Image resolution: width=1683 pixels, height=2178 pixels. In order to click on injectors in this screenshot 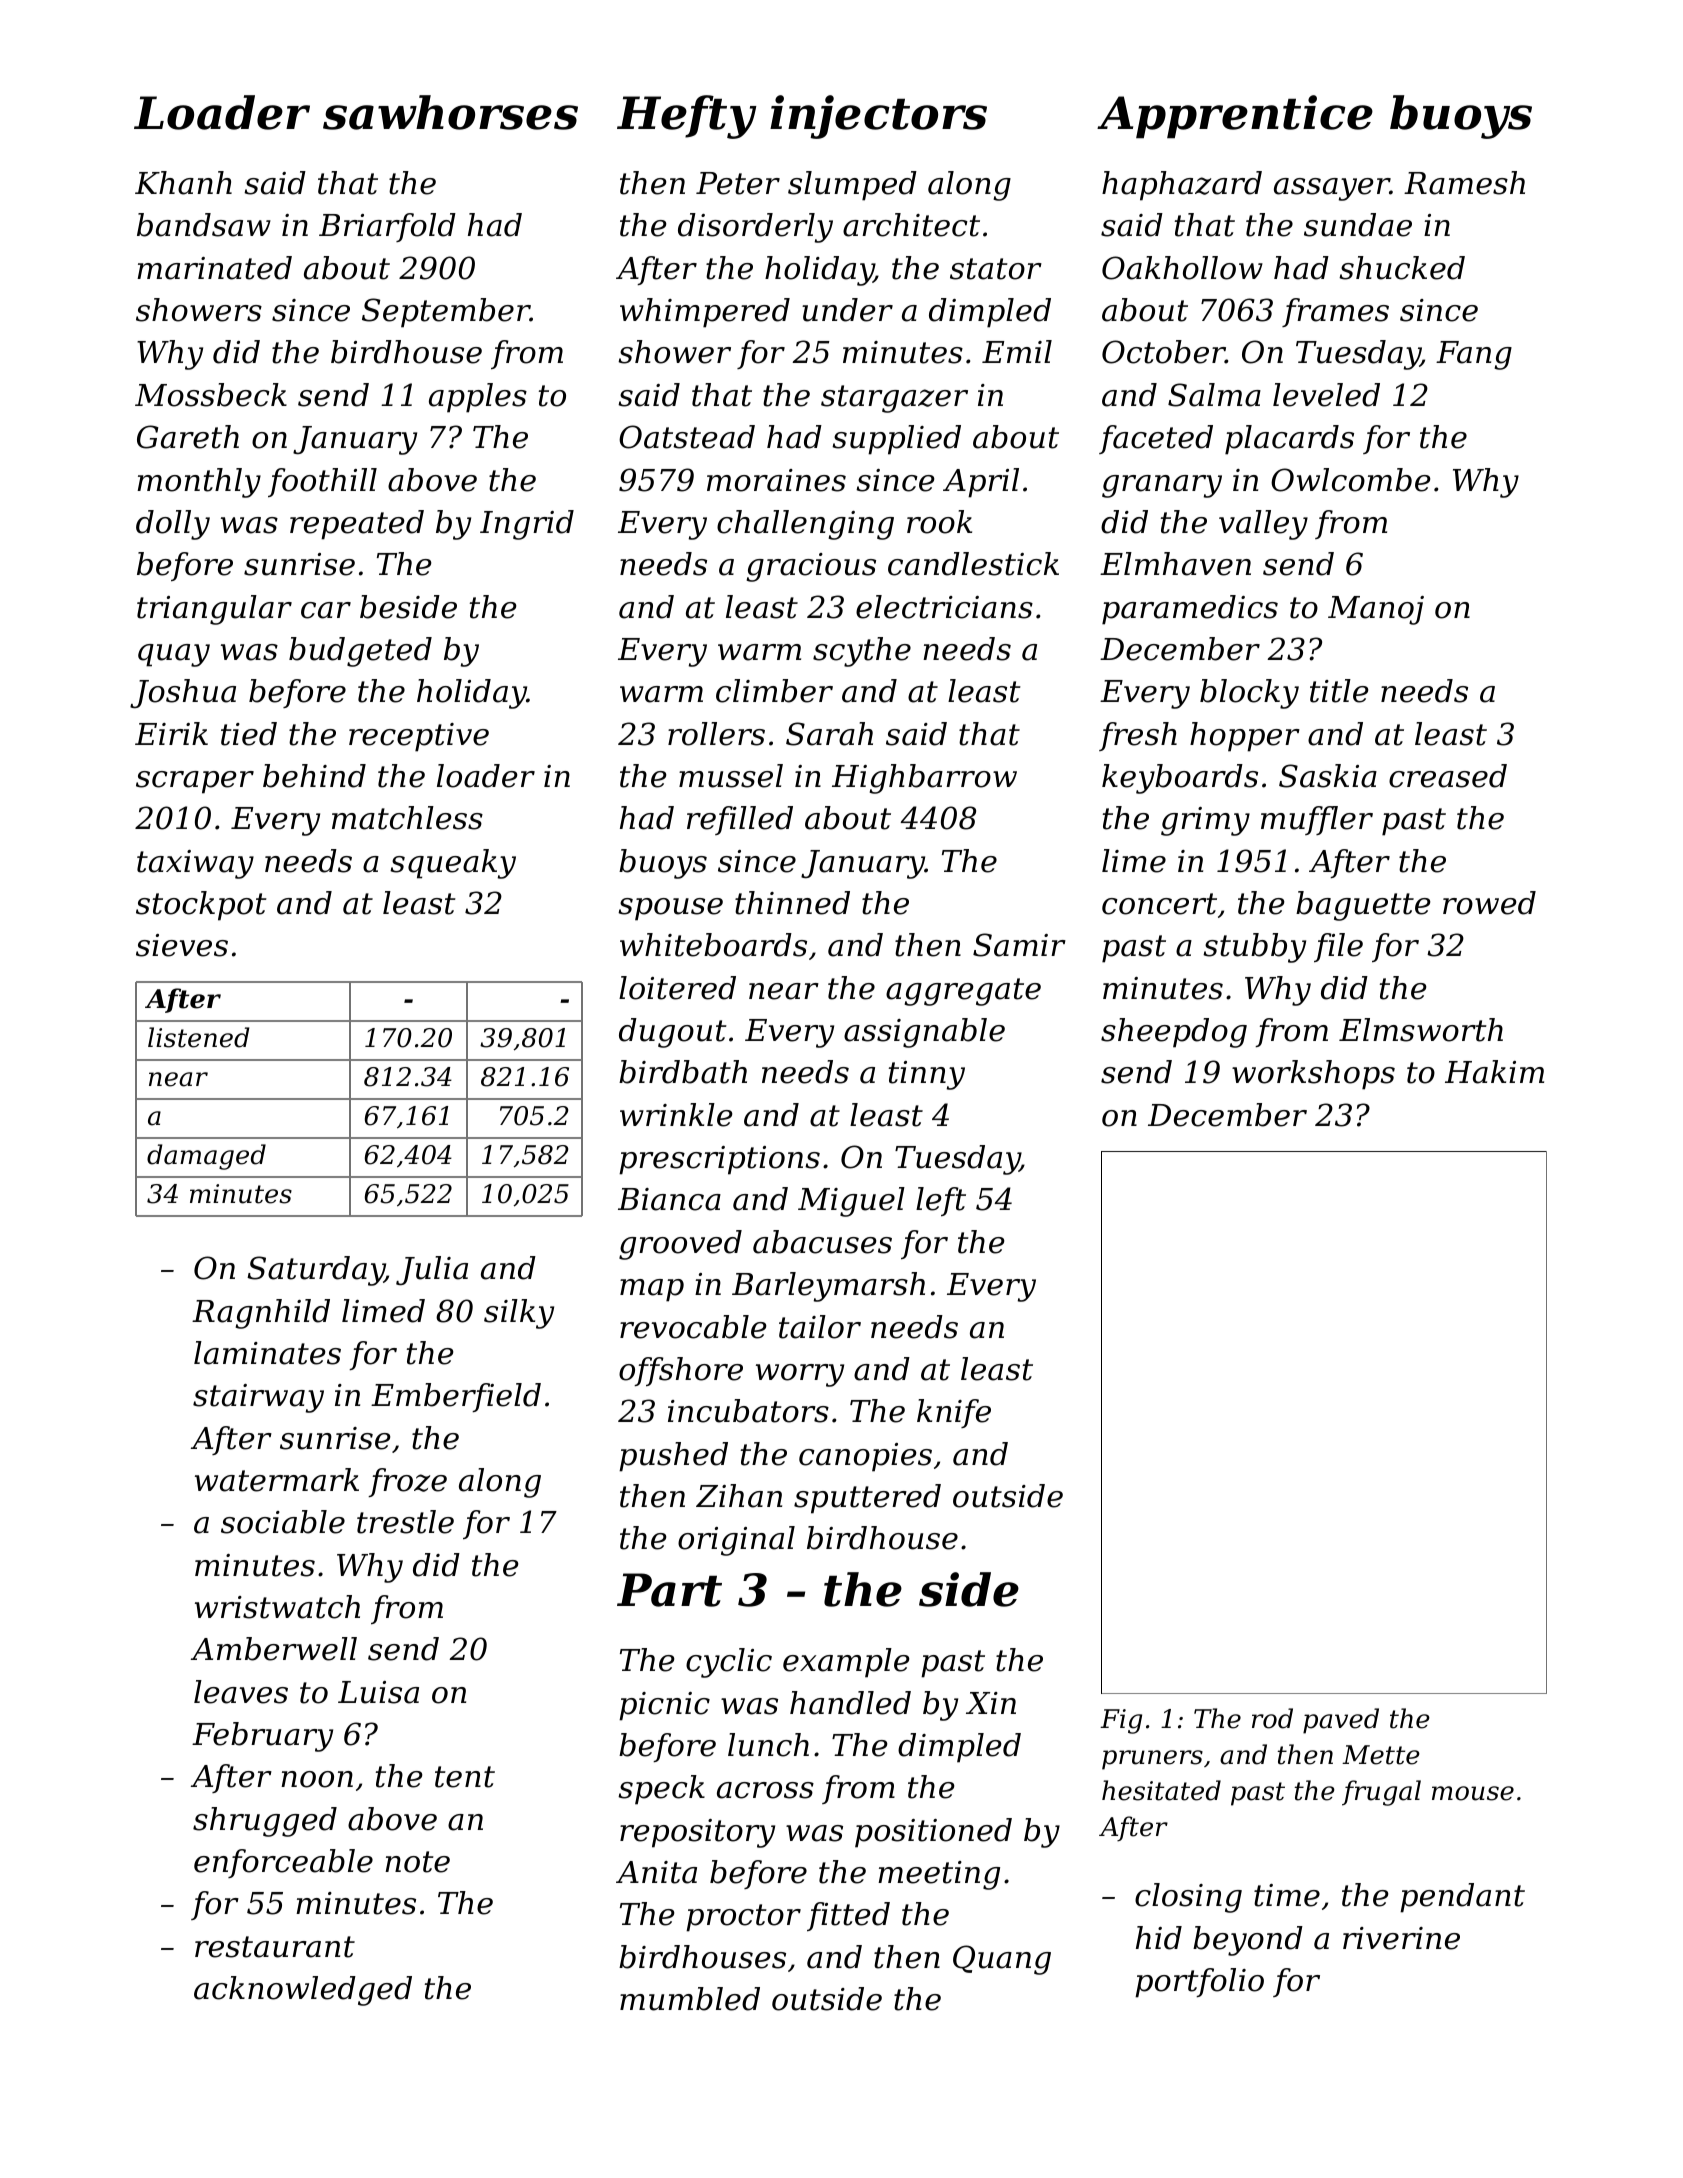, I will do `click(878, 117)`.
